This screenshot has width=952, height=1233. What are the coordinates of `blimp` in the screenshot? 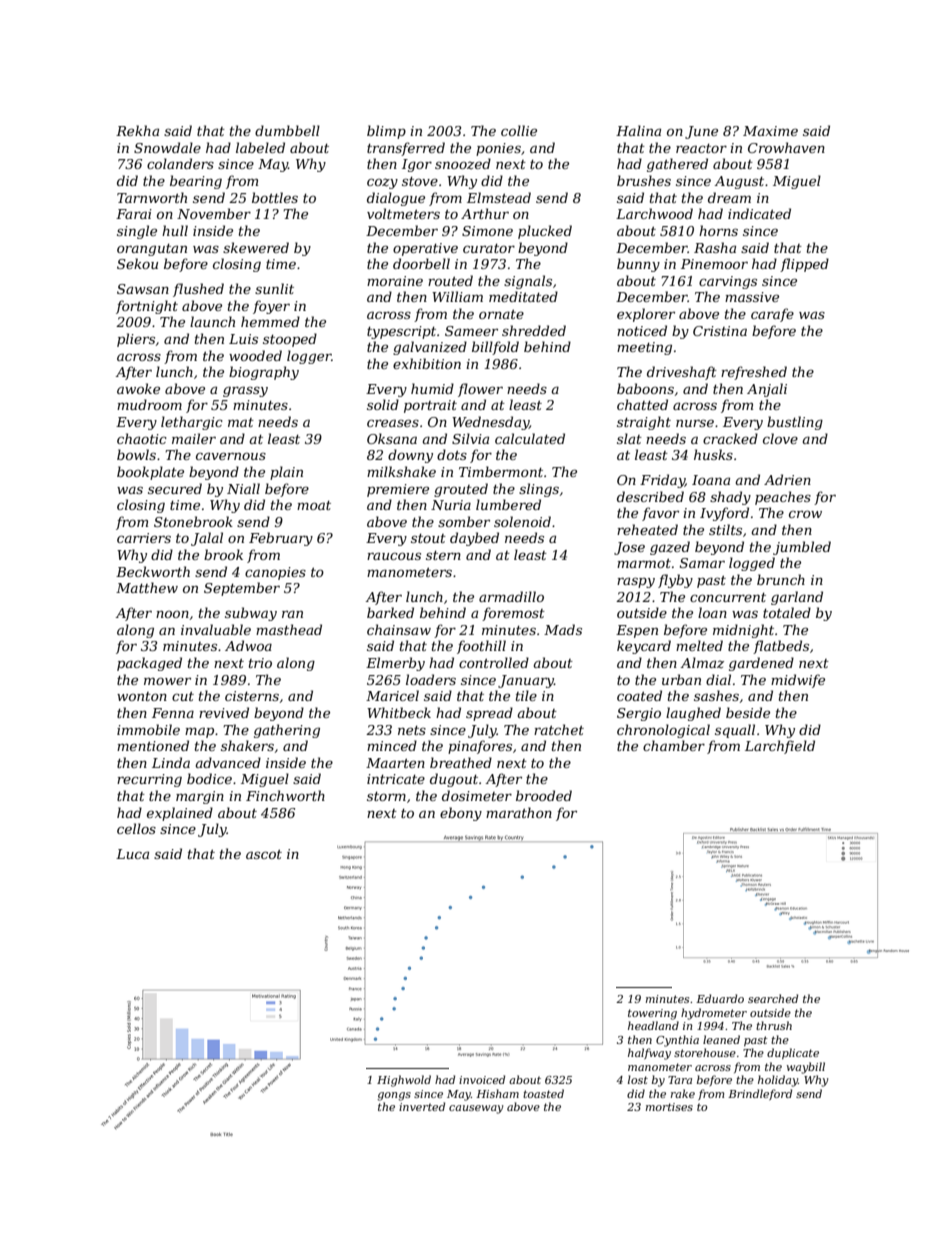 It's located at (386, 132).
